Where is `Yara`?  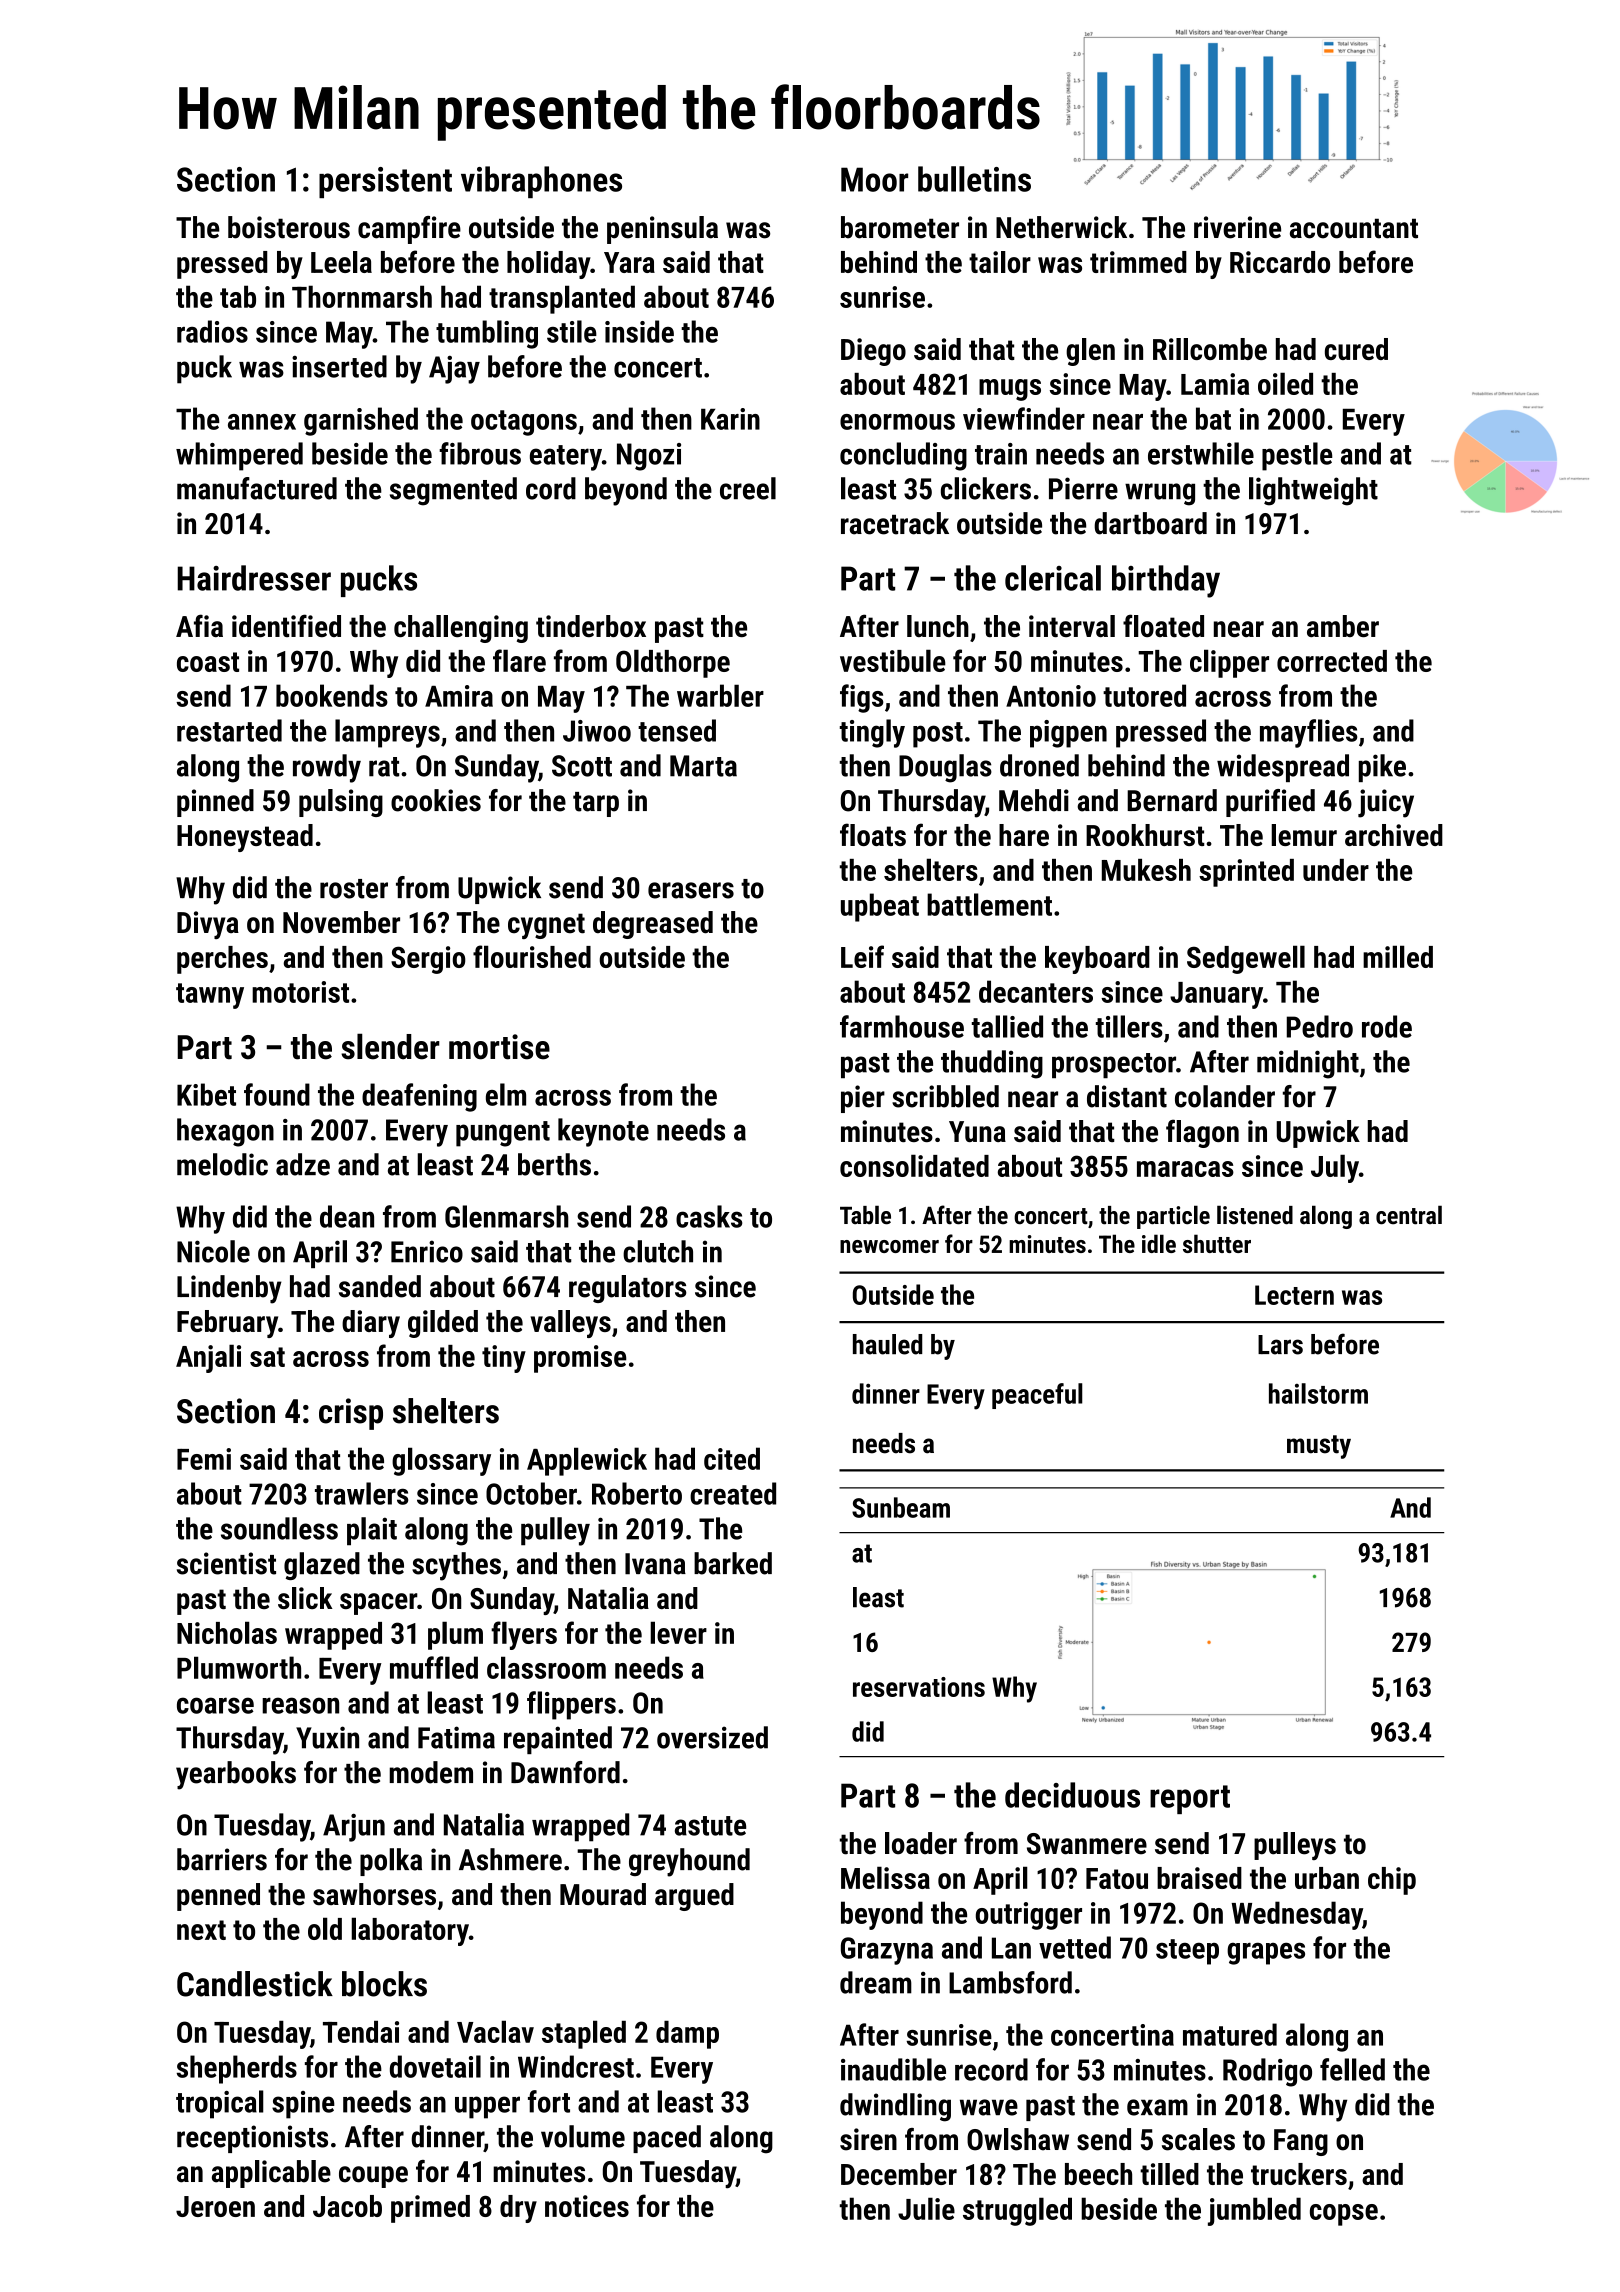 Yara is located at coordinates (629, 262).
